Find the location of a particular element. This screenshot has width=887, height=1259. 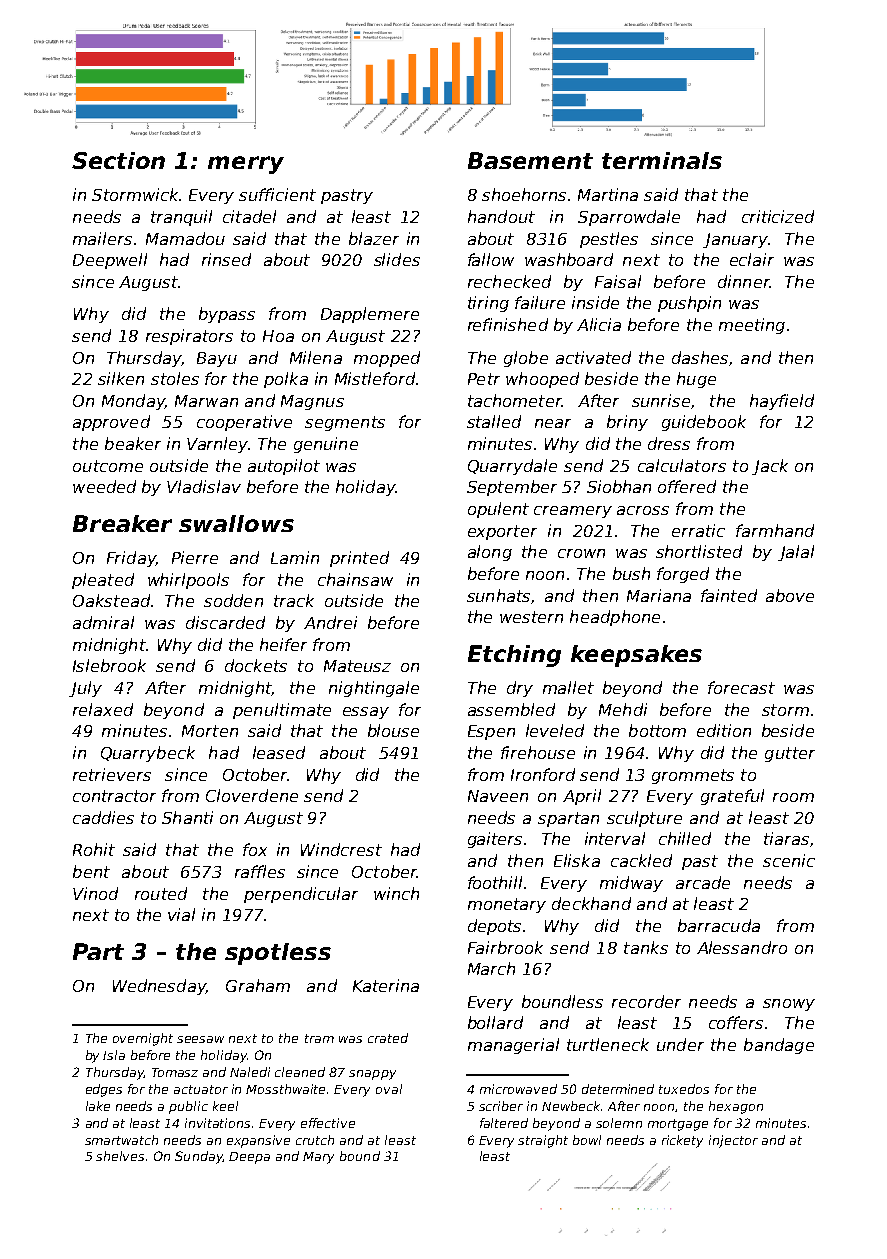

Tomasz is located at coordinates (175, 1072).
